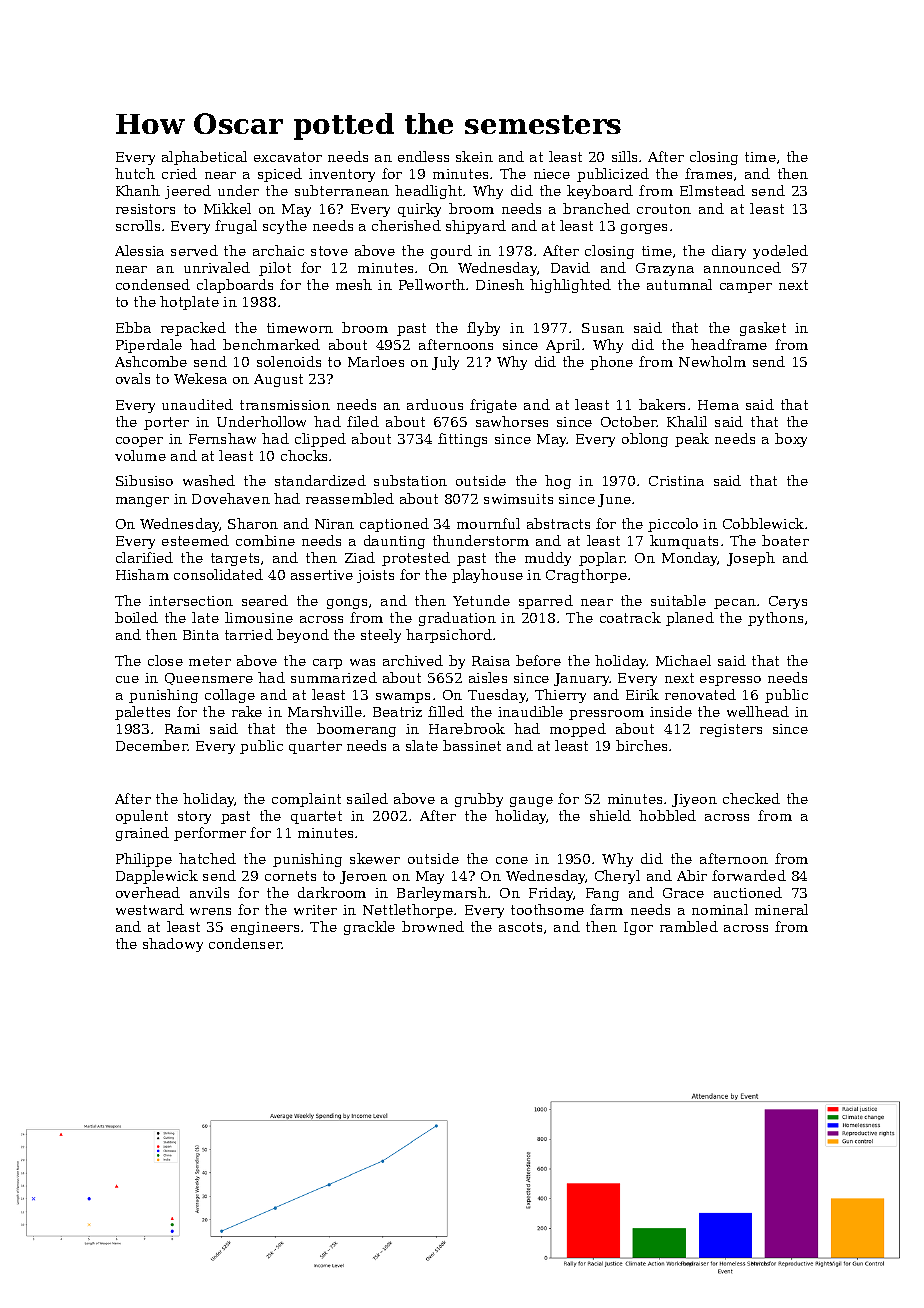 Image resolution: width=924 pixels, height=1308 pixels. Describe the element at coordinates (781, 909) in the screenshot. I see `mineral` at that location.
